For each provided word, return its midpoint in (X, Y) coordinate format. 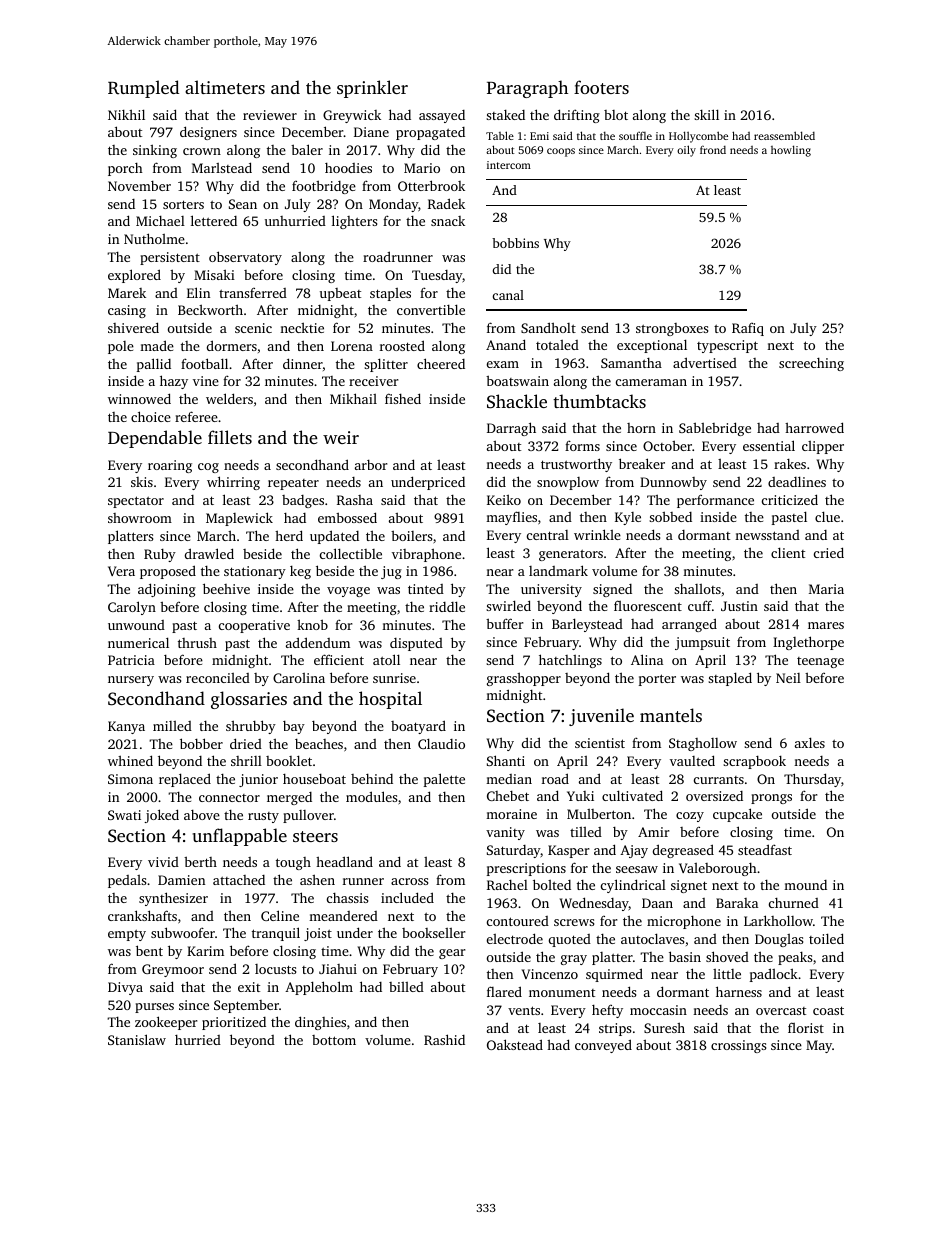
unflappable (240, 837)
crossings (738, 1046)
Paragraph (527, 89)
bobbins (515, 243)
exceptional (652, 346)
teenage (820, 662)
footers (601, 87)
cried (829, 552)
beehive (226, 588)
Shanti (506, 760)
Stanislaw (137, 1039)
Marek (127, 293)
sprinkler (372, 89)
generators (571, 555)
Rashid (444, 1039)
